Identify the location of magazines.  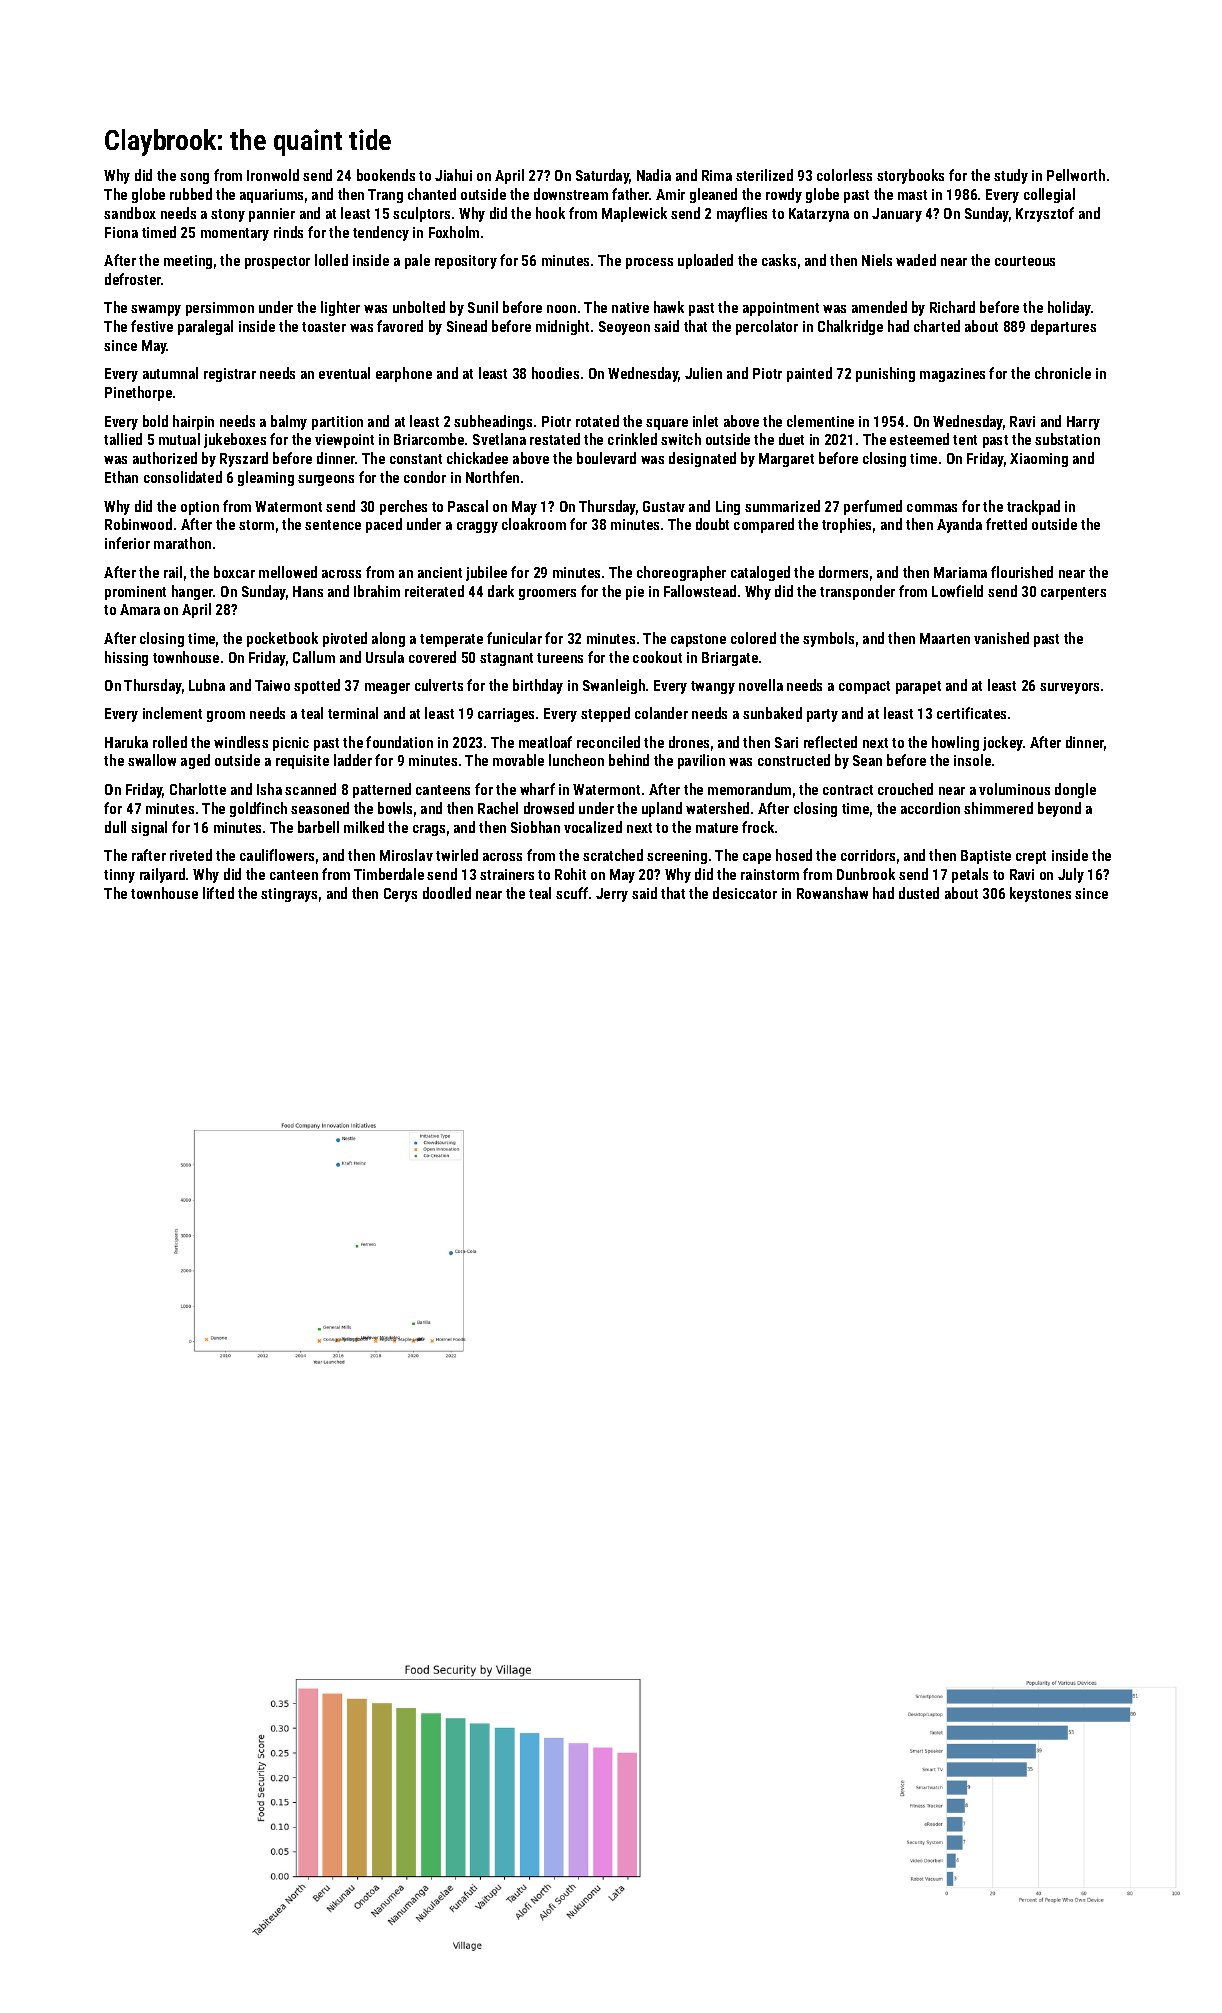
(952, 375).
